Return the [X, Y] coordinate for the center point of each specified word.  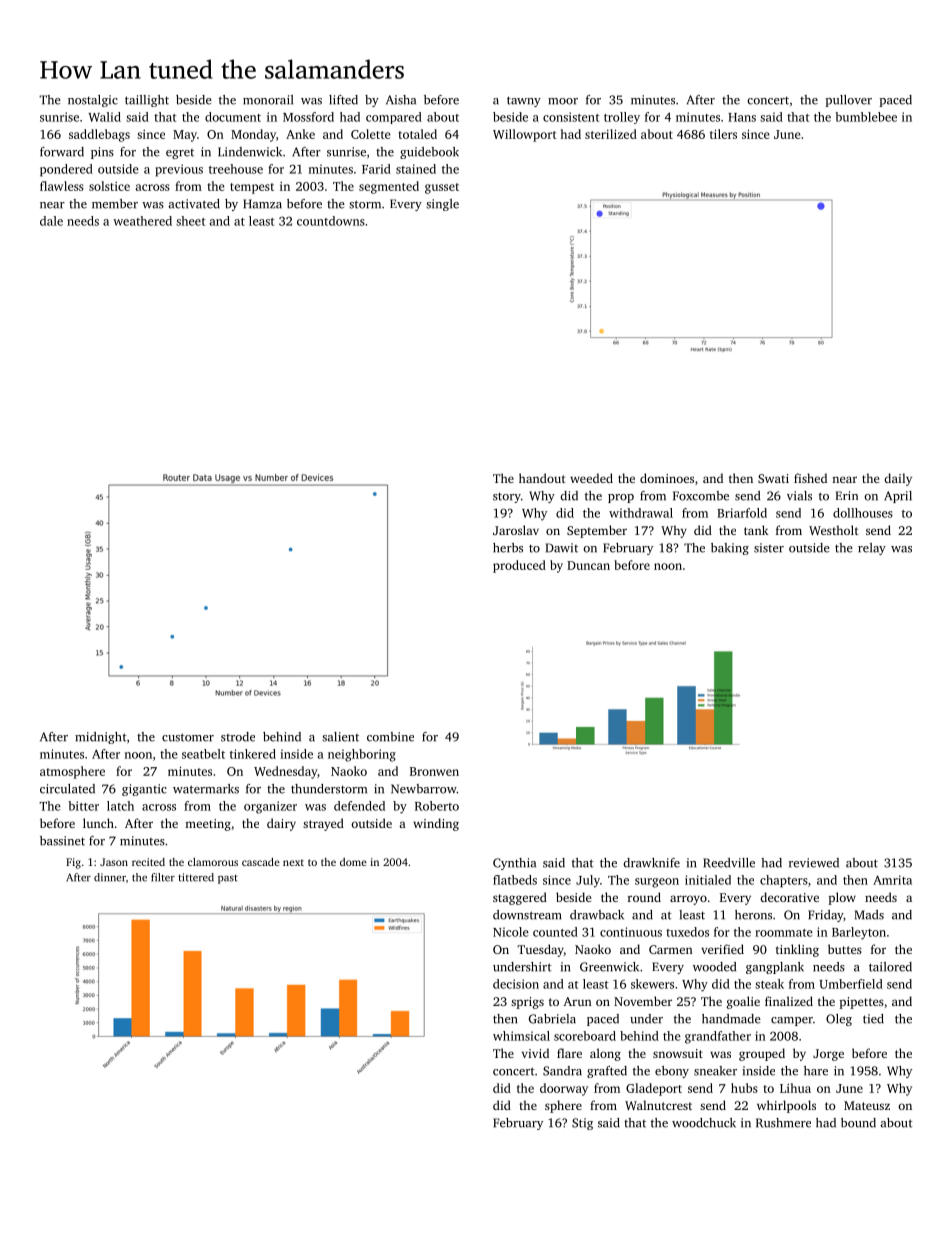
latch [120, 806]
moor [563, 101]
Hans [742, 117]
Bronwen [434, 771]
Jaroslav [516, 530]
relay [872, 549]
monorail [268, 100]
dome [353, 862]
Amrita [892, 880]
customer [188, 737]
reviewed [814, 863]
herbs [508, 548]
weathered [142, 221]
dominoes [667, 478]
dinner [110, 877]
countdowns [331, 221]
